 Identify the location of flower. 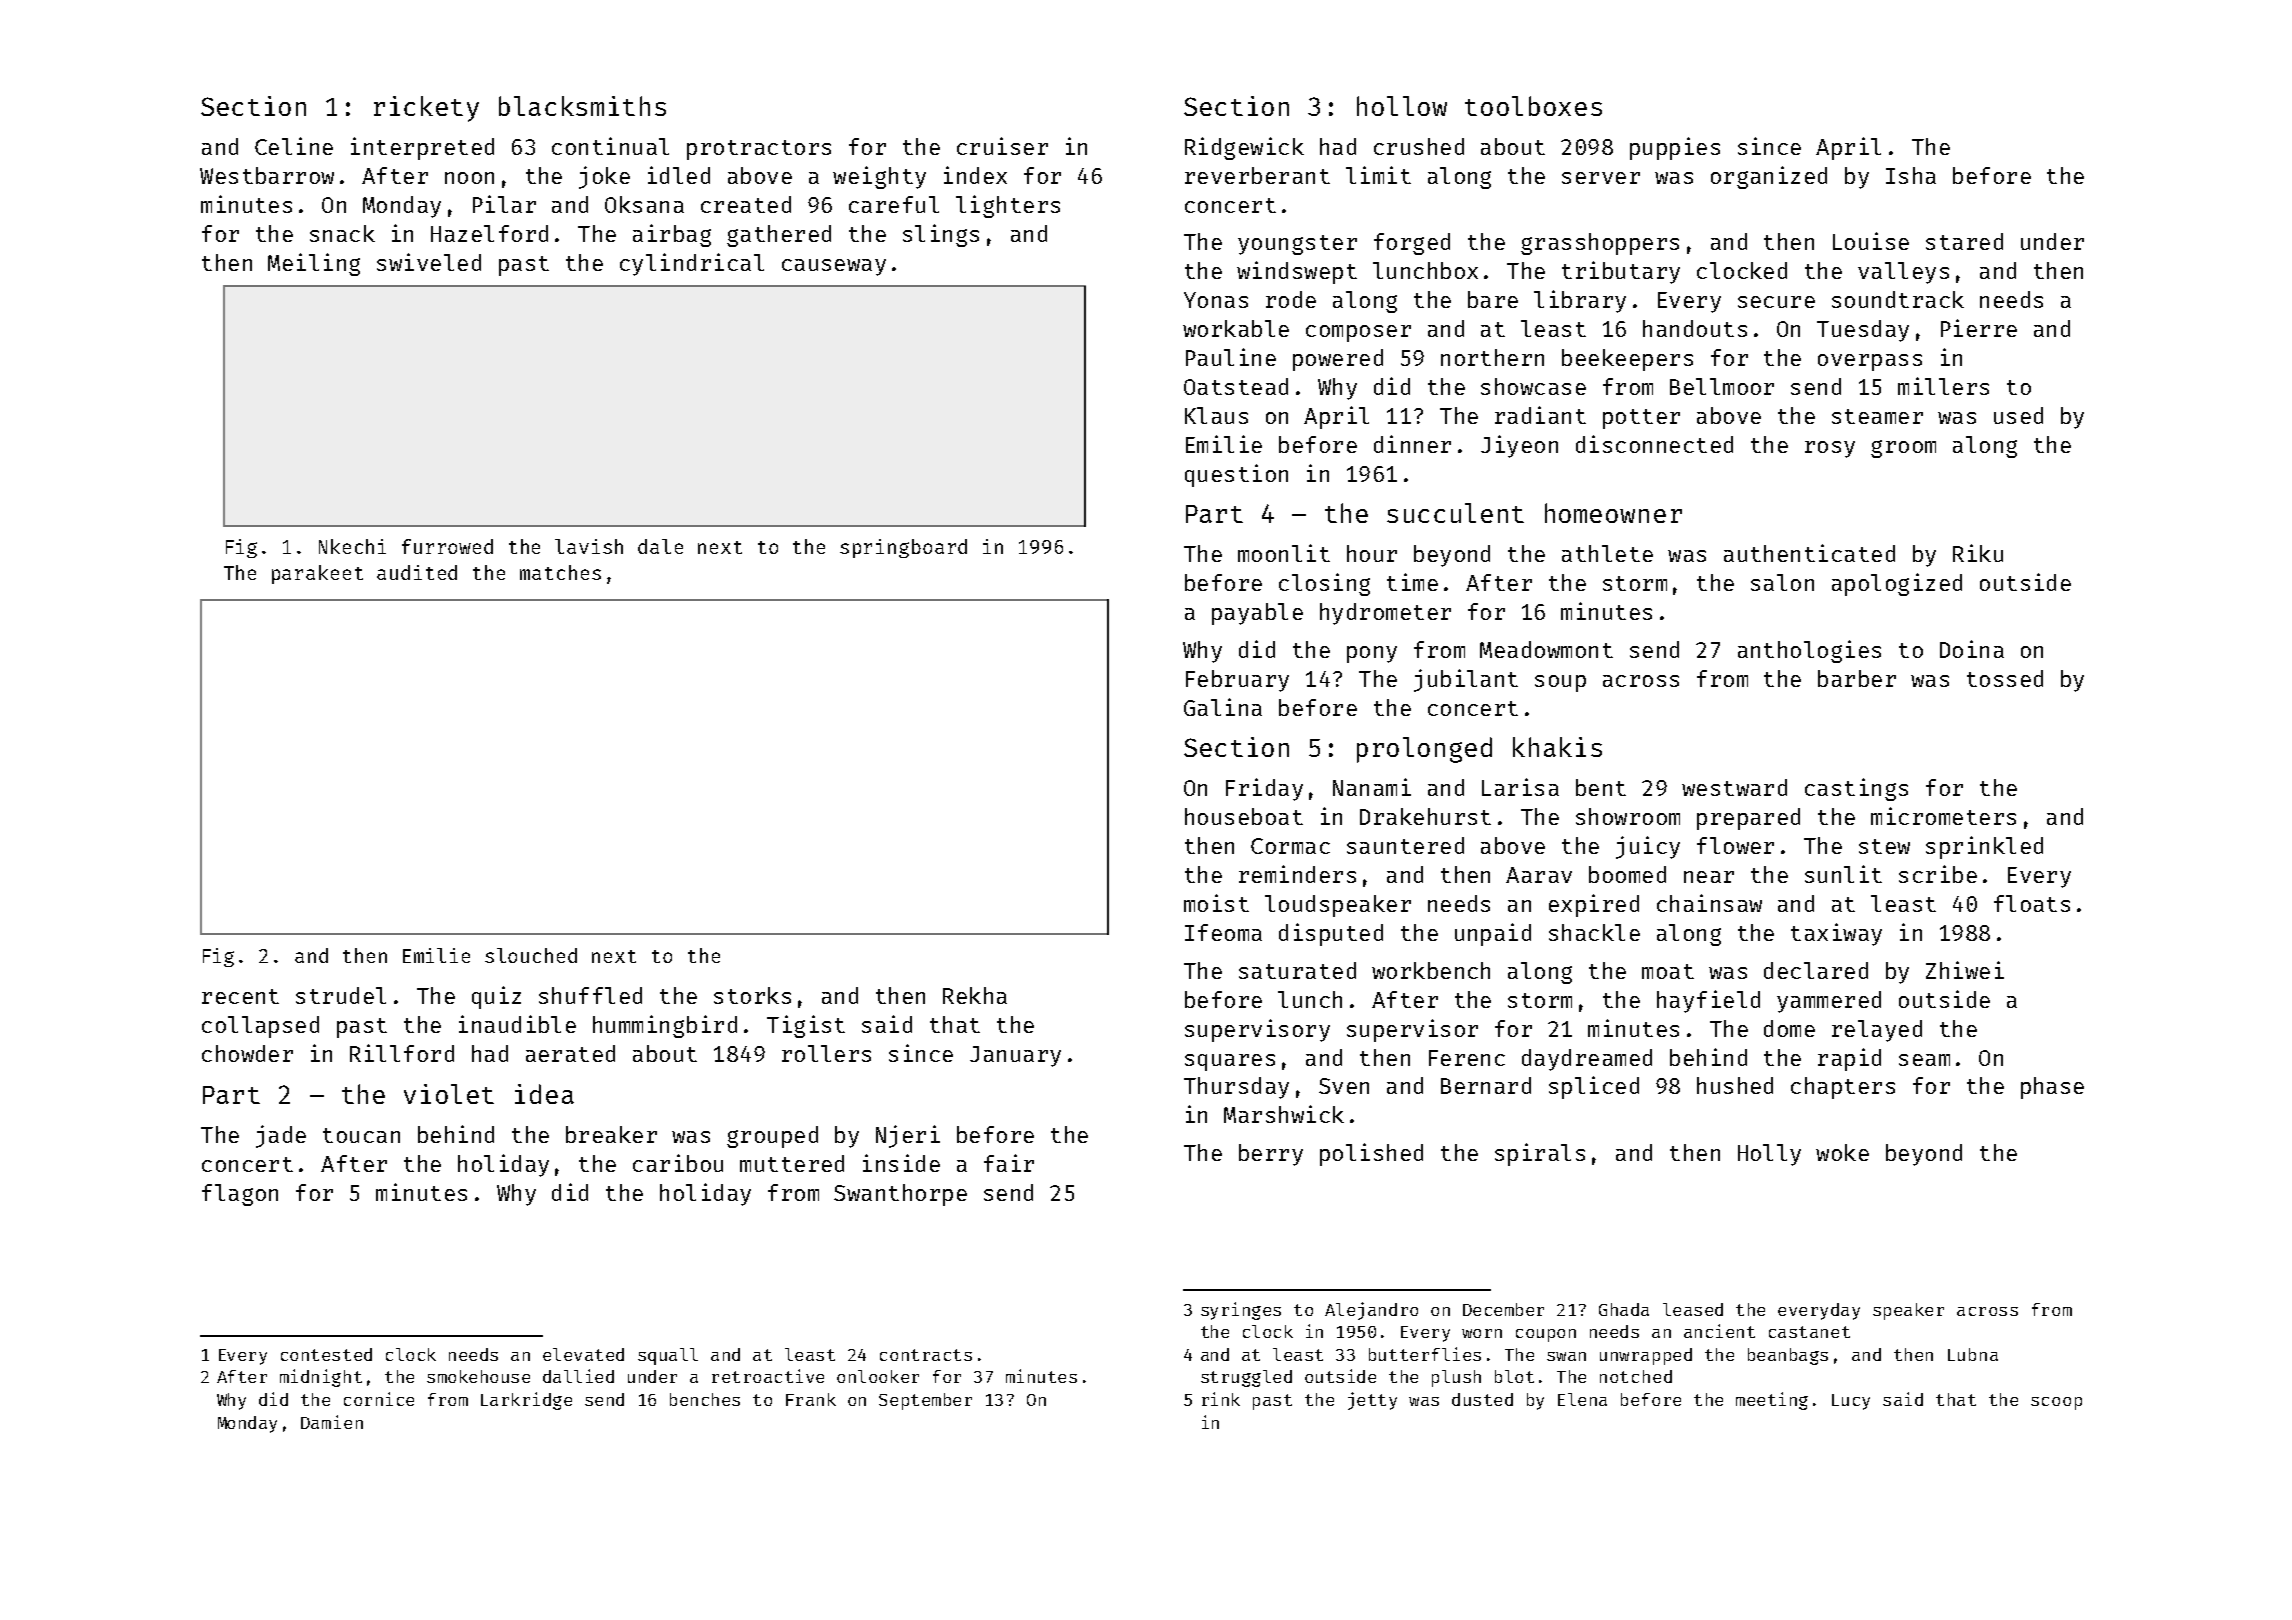
(1735, 845).
